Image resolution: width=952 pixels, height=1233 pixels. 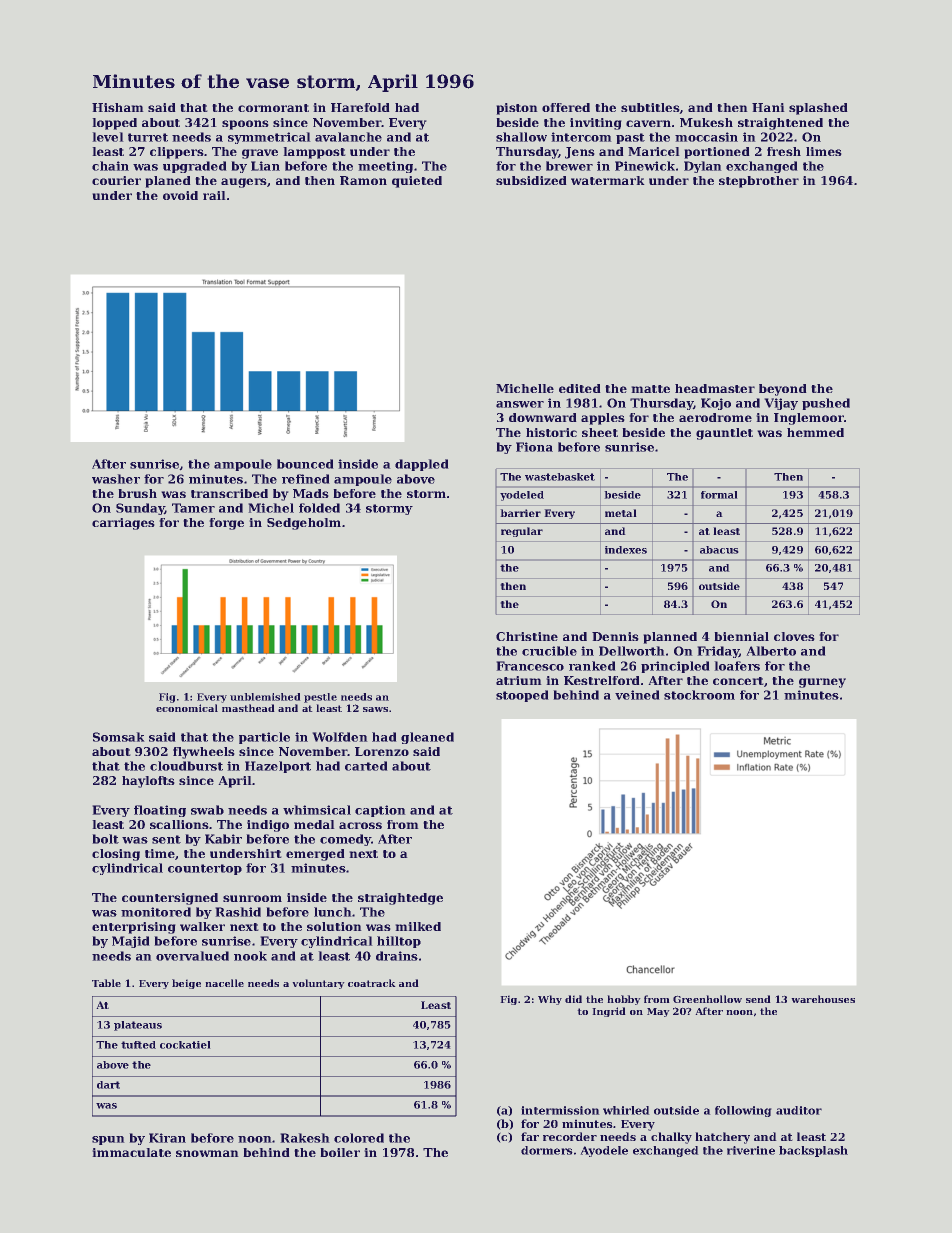 I want to click on abacus, so click(x=719, y=550).
